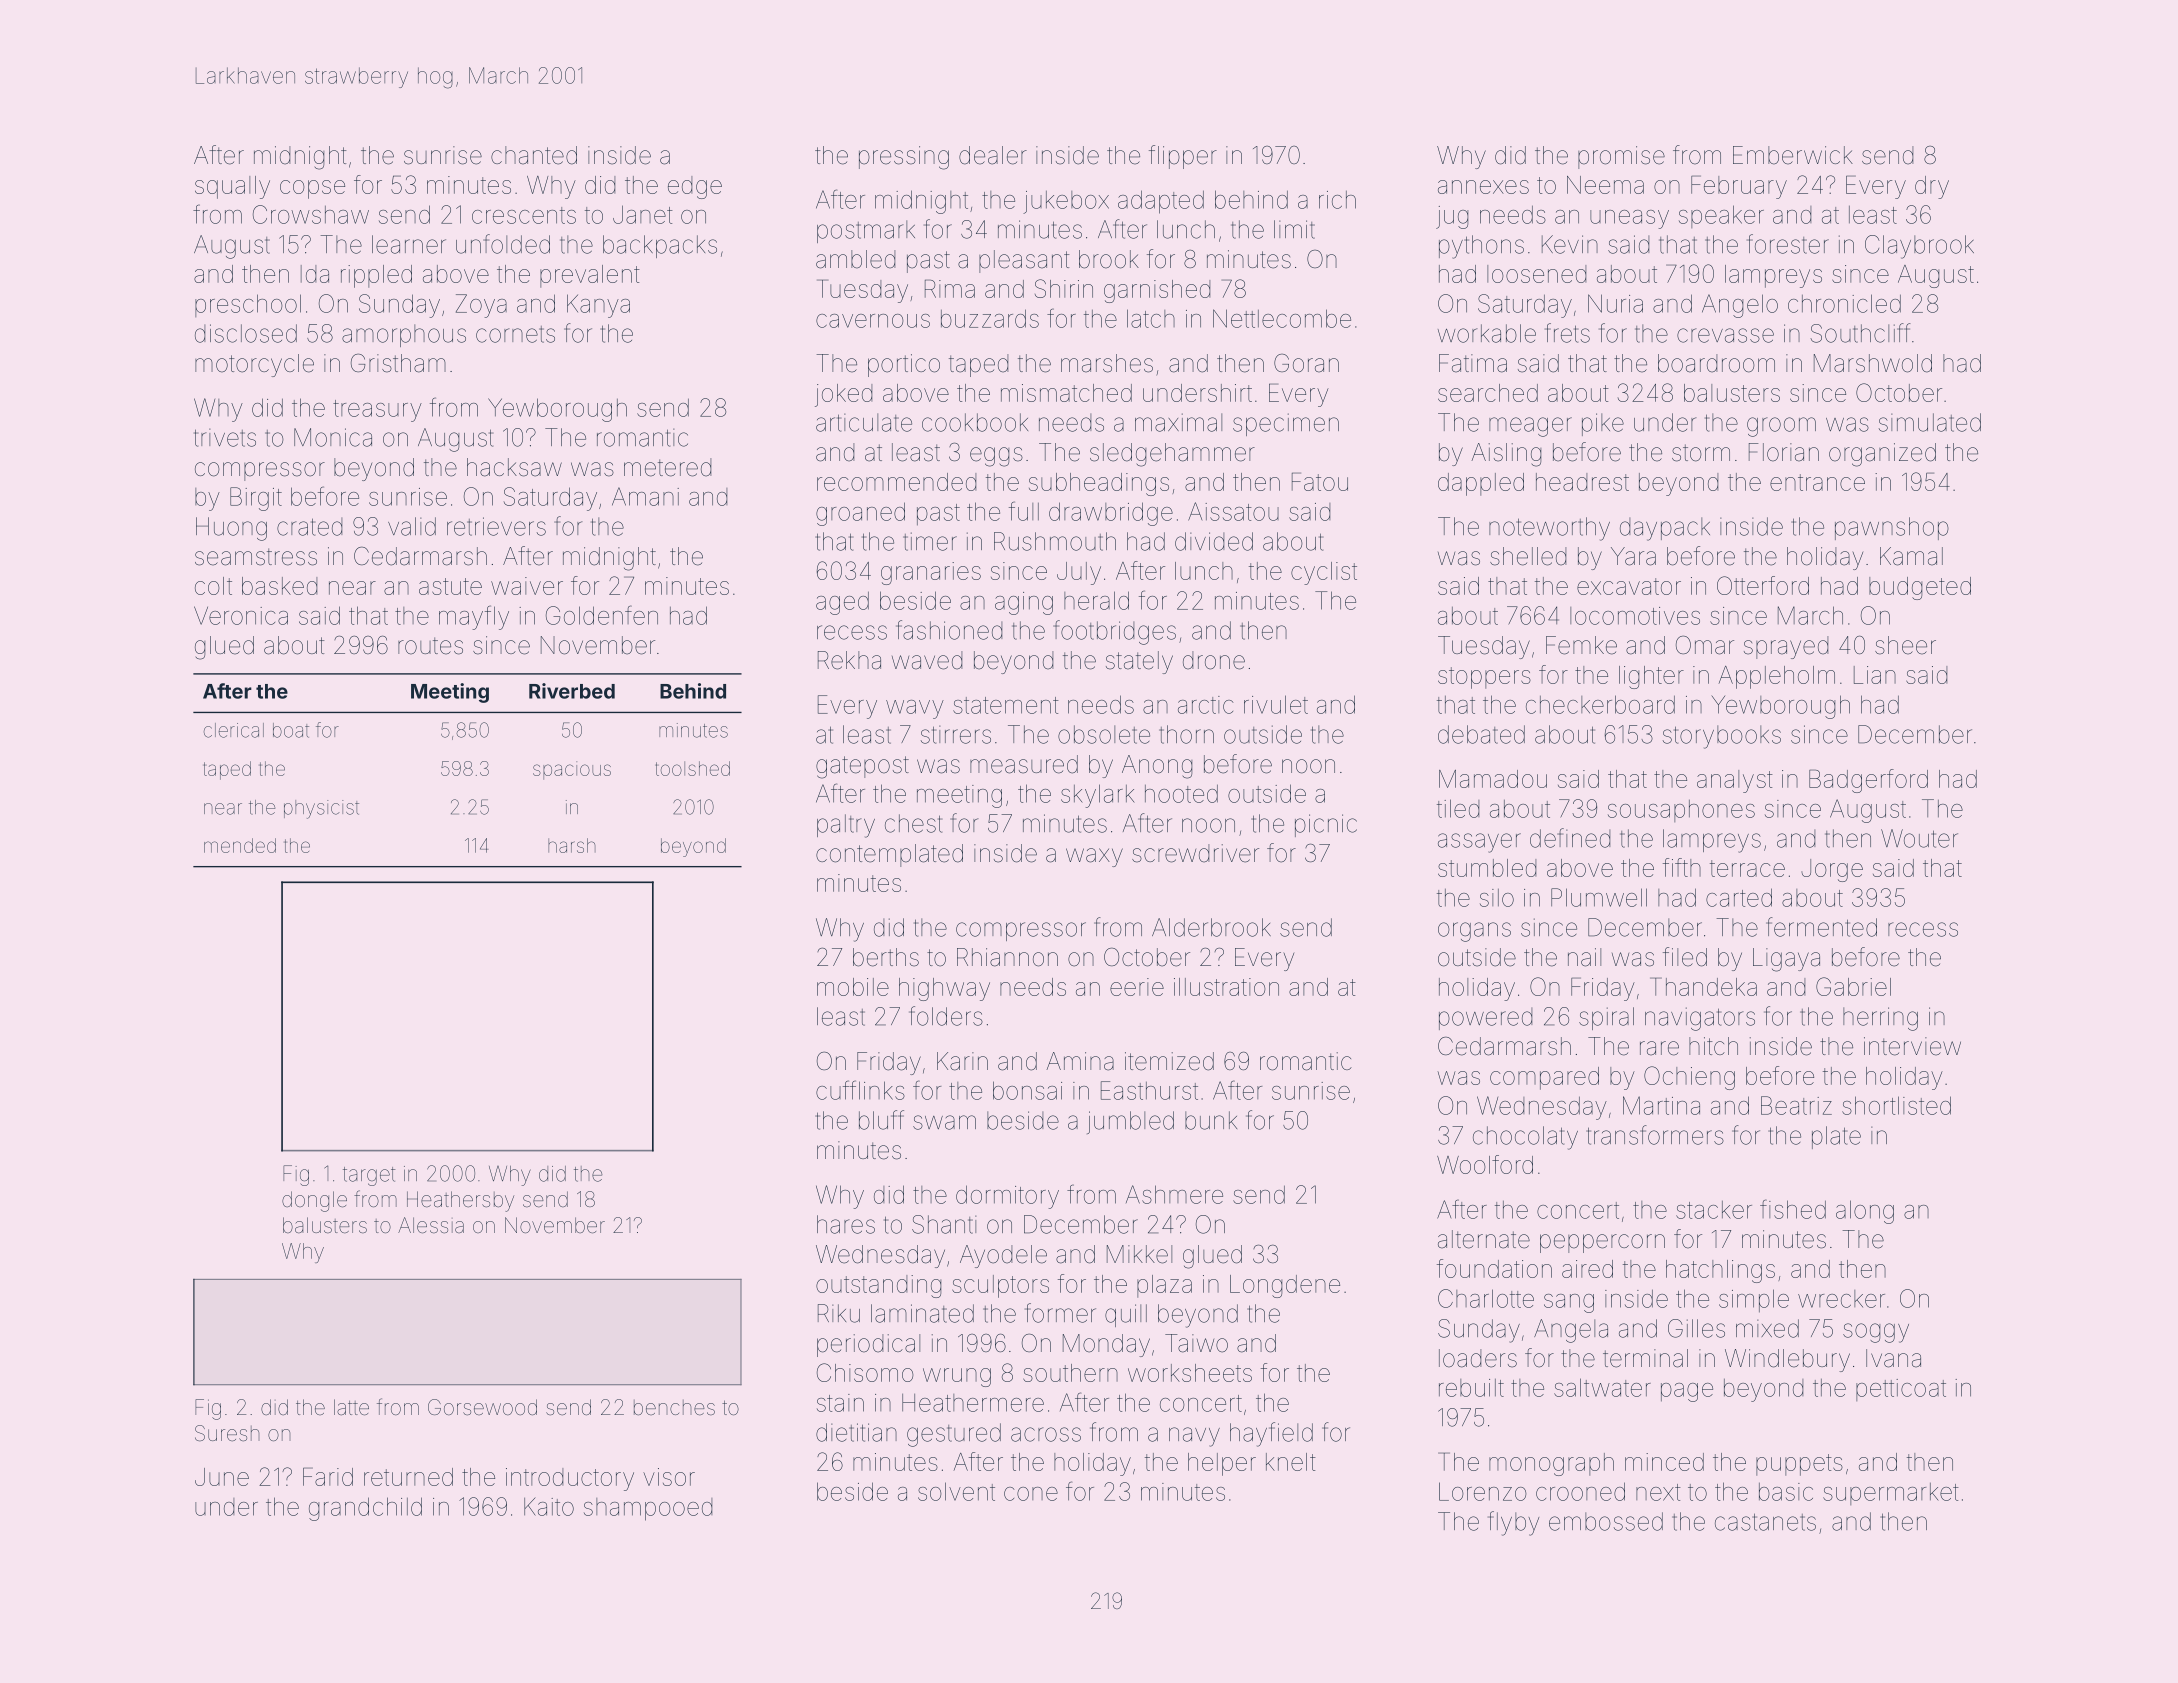 Image resolution: width=2178 pixels, height=1683 pixels. Describe the element at coordinates (365, 1509) in the page. I see `grandchild` at that location.
